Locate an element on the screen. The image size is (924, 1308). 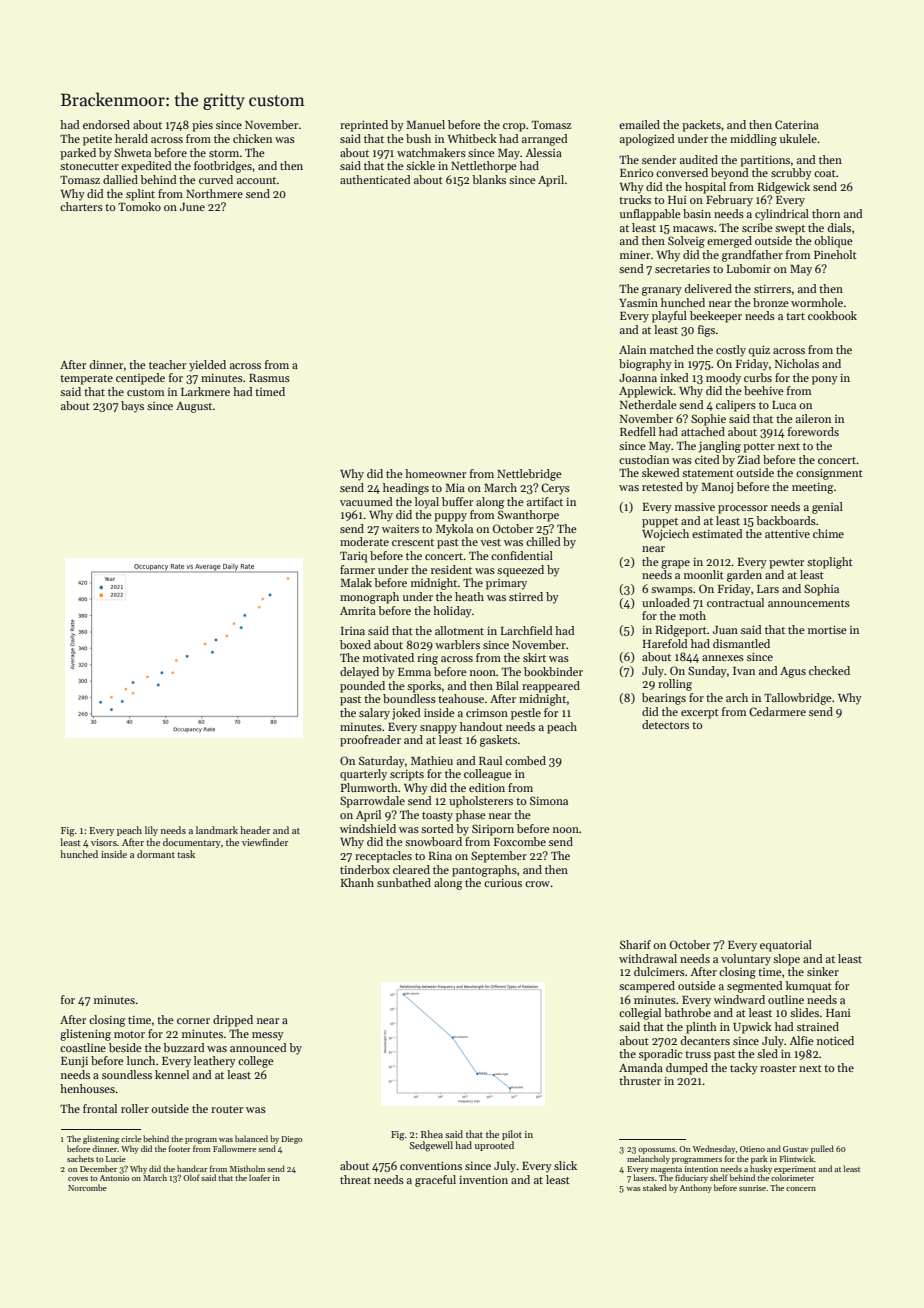
excerpt is located at coordinates (700, 714).
